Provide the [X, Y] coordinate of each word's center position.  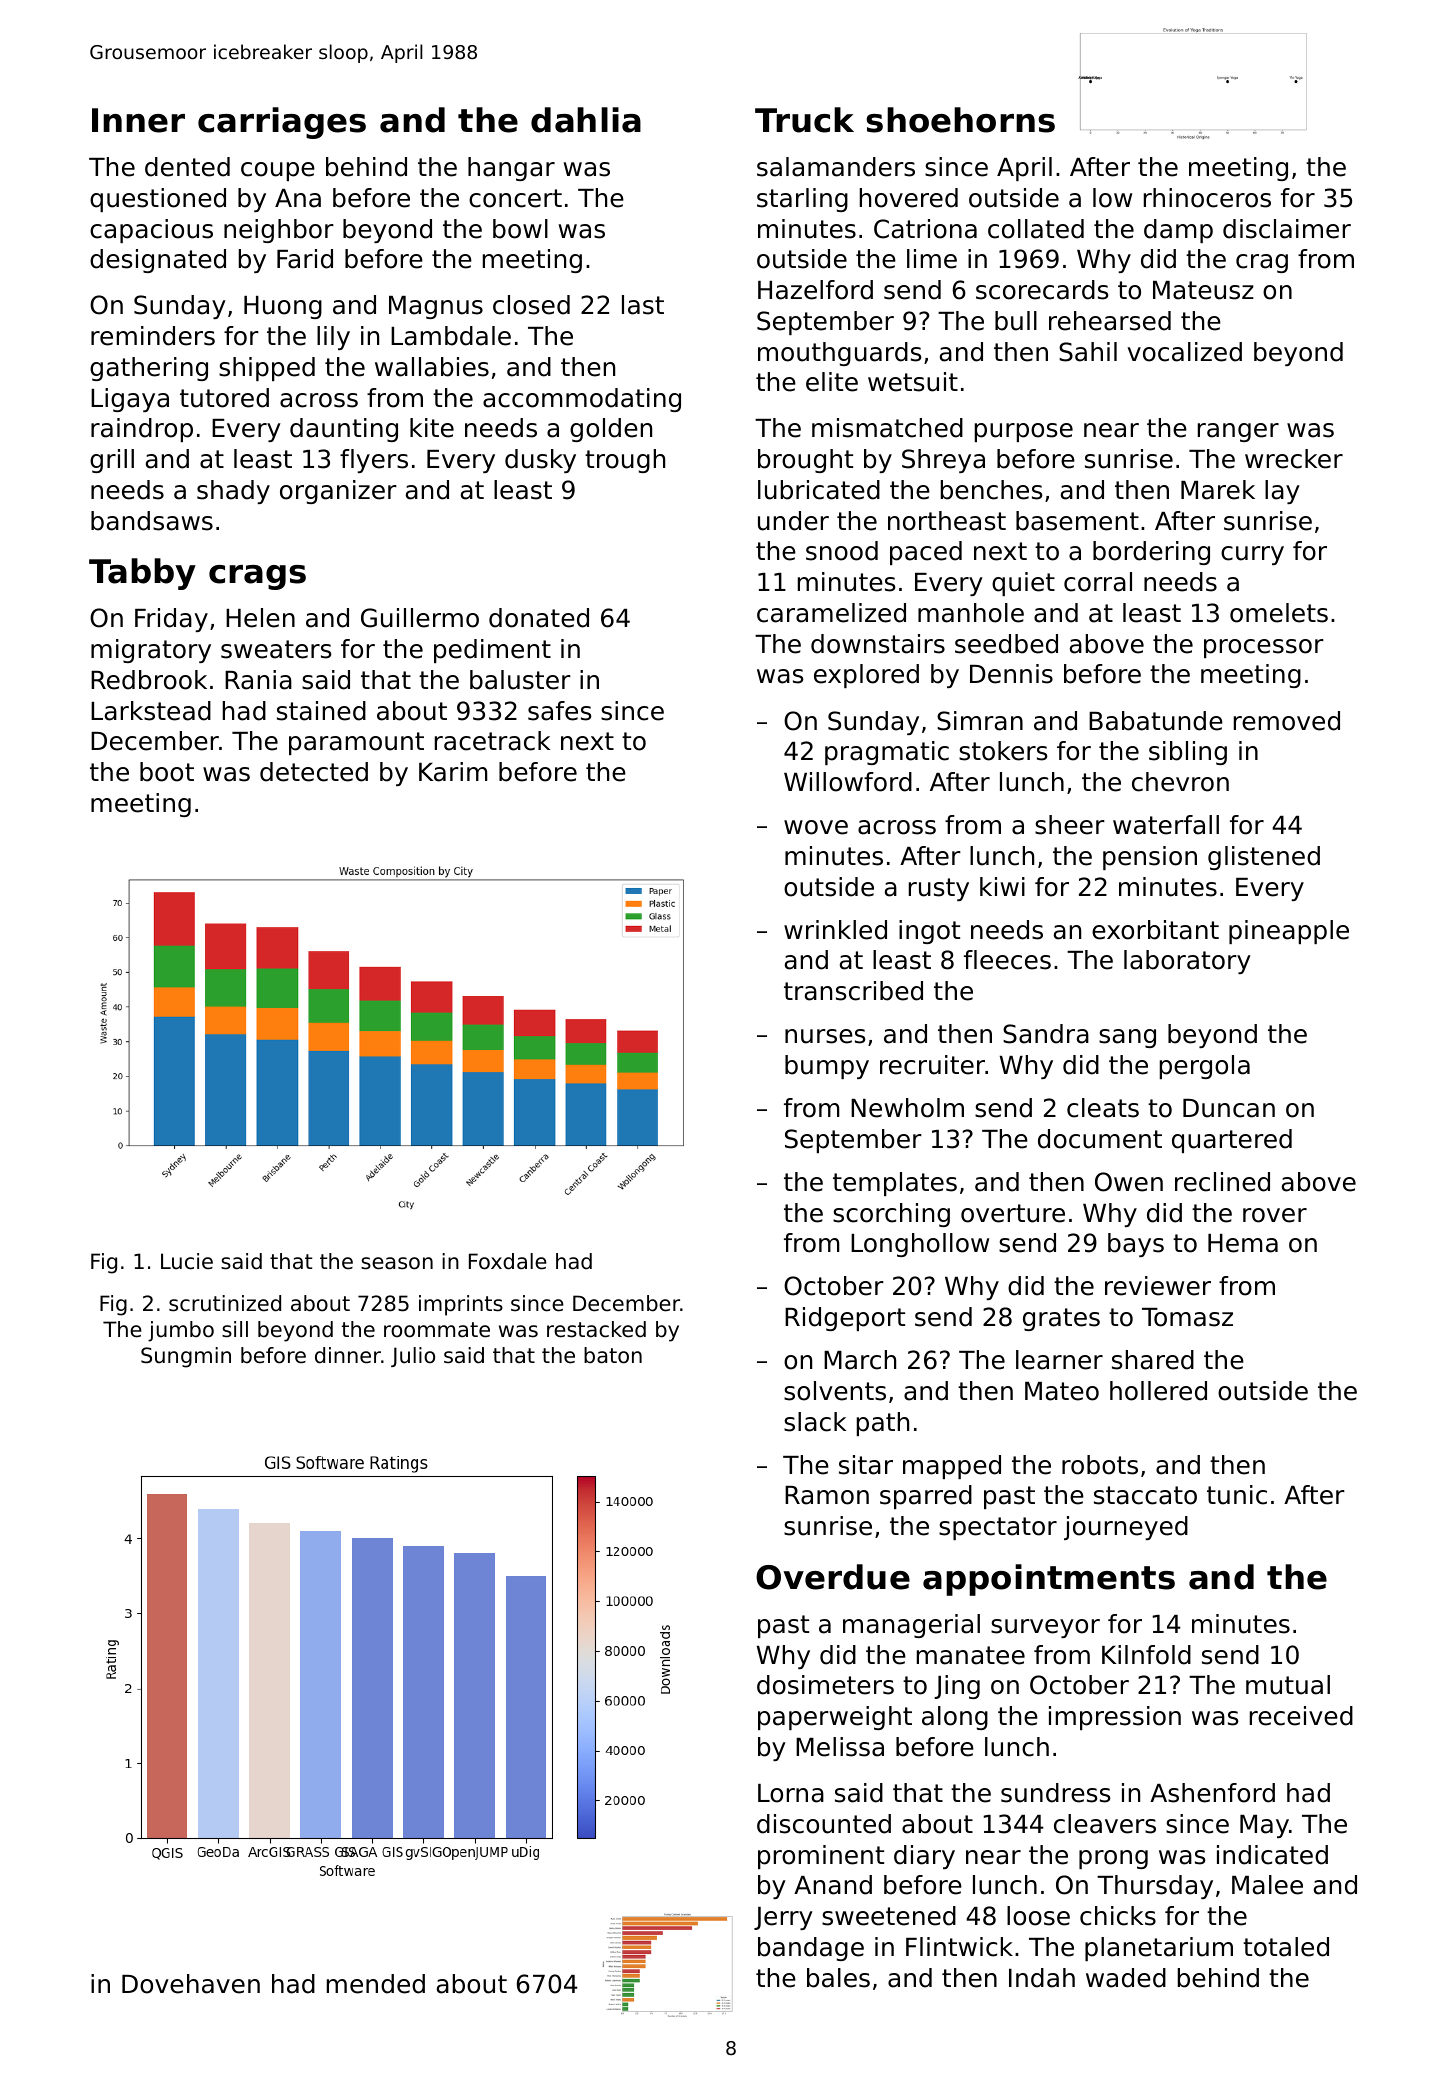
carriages [282, 123]
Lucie [187, 1261]
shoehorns [960, 120]
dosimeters [825, 1685]
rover [1275, 1215]
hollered [1158, 1391]
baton [613, 1355]
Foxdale [508, 1261]
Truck [804, 120]
